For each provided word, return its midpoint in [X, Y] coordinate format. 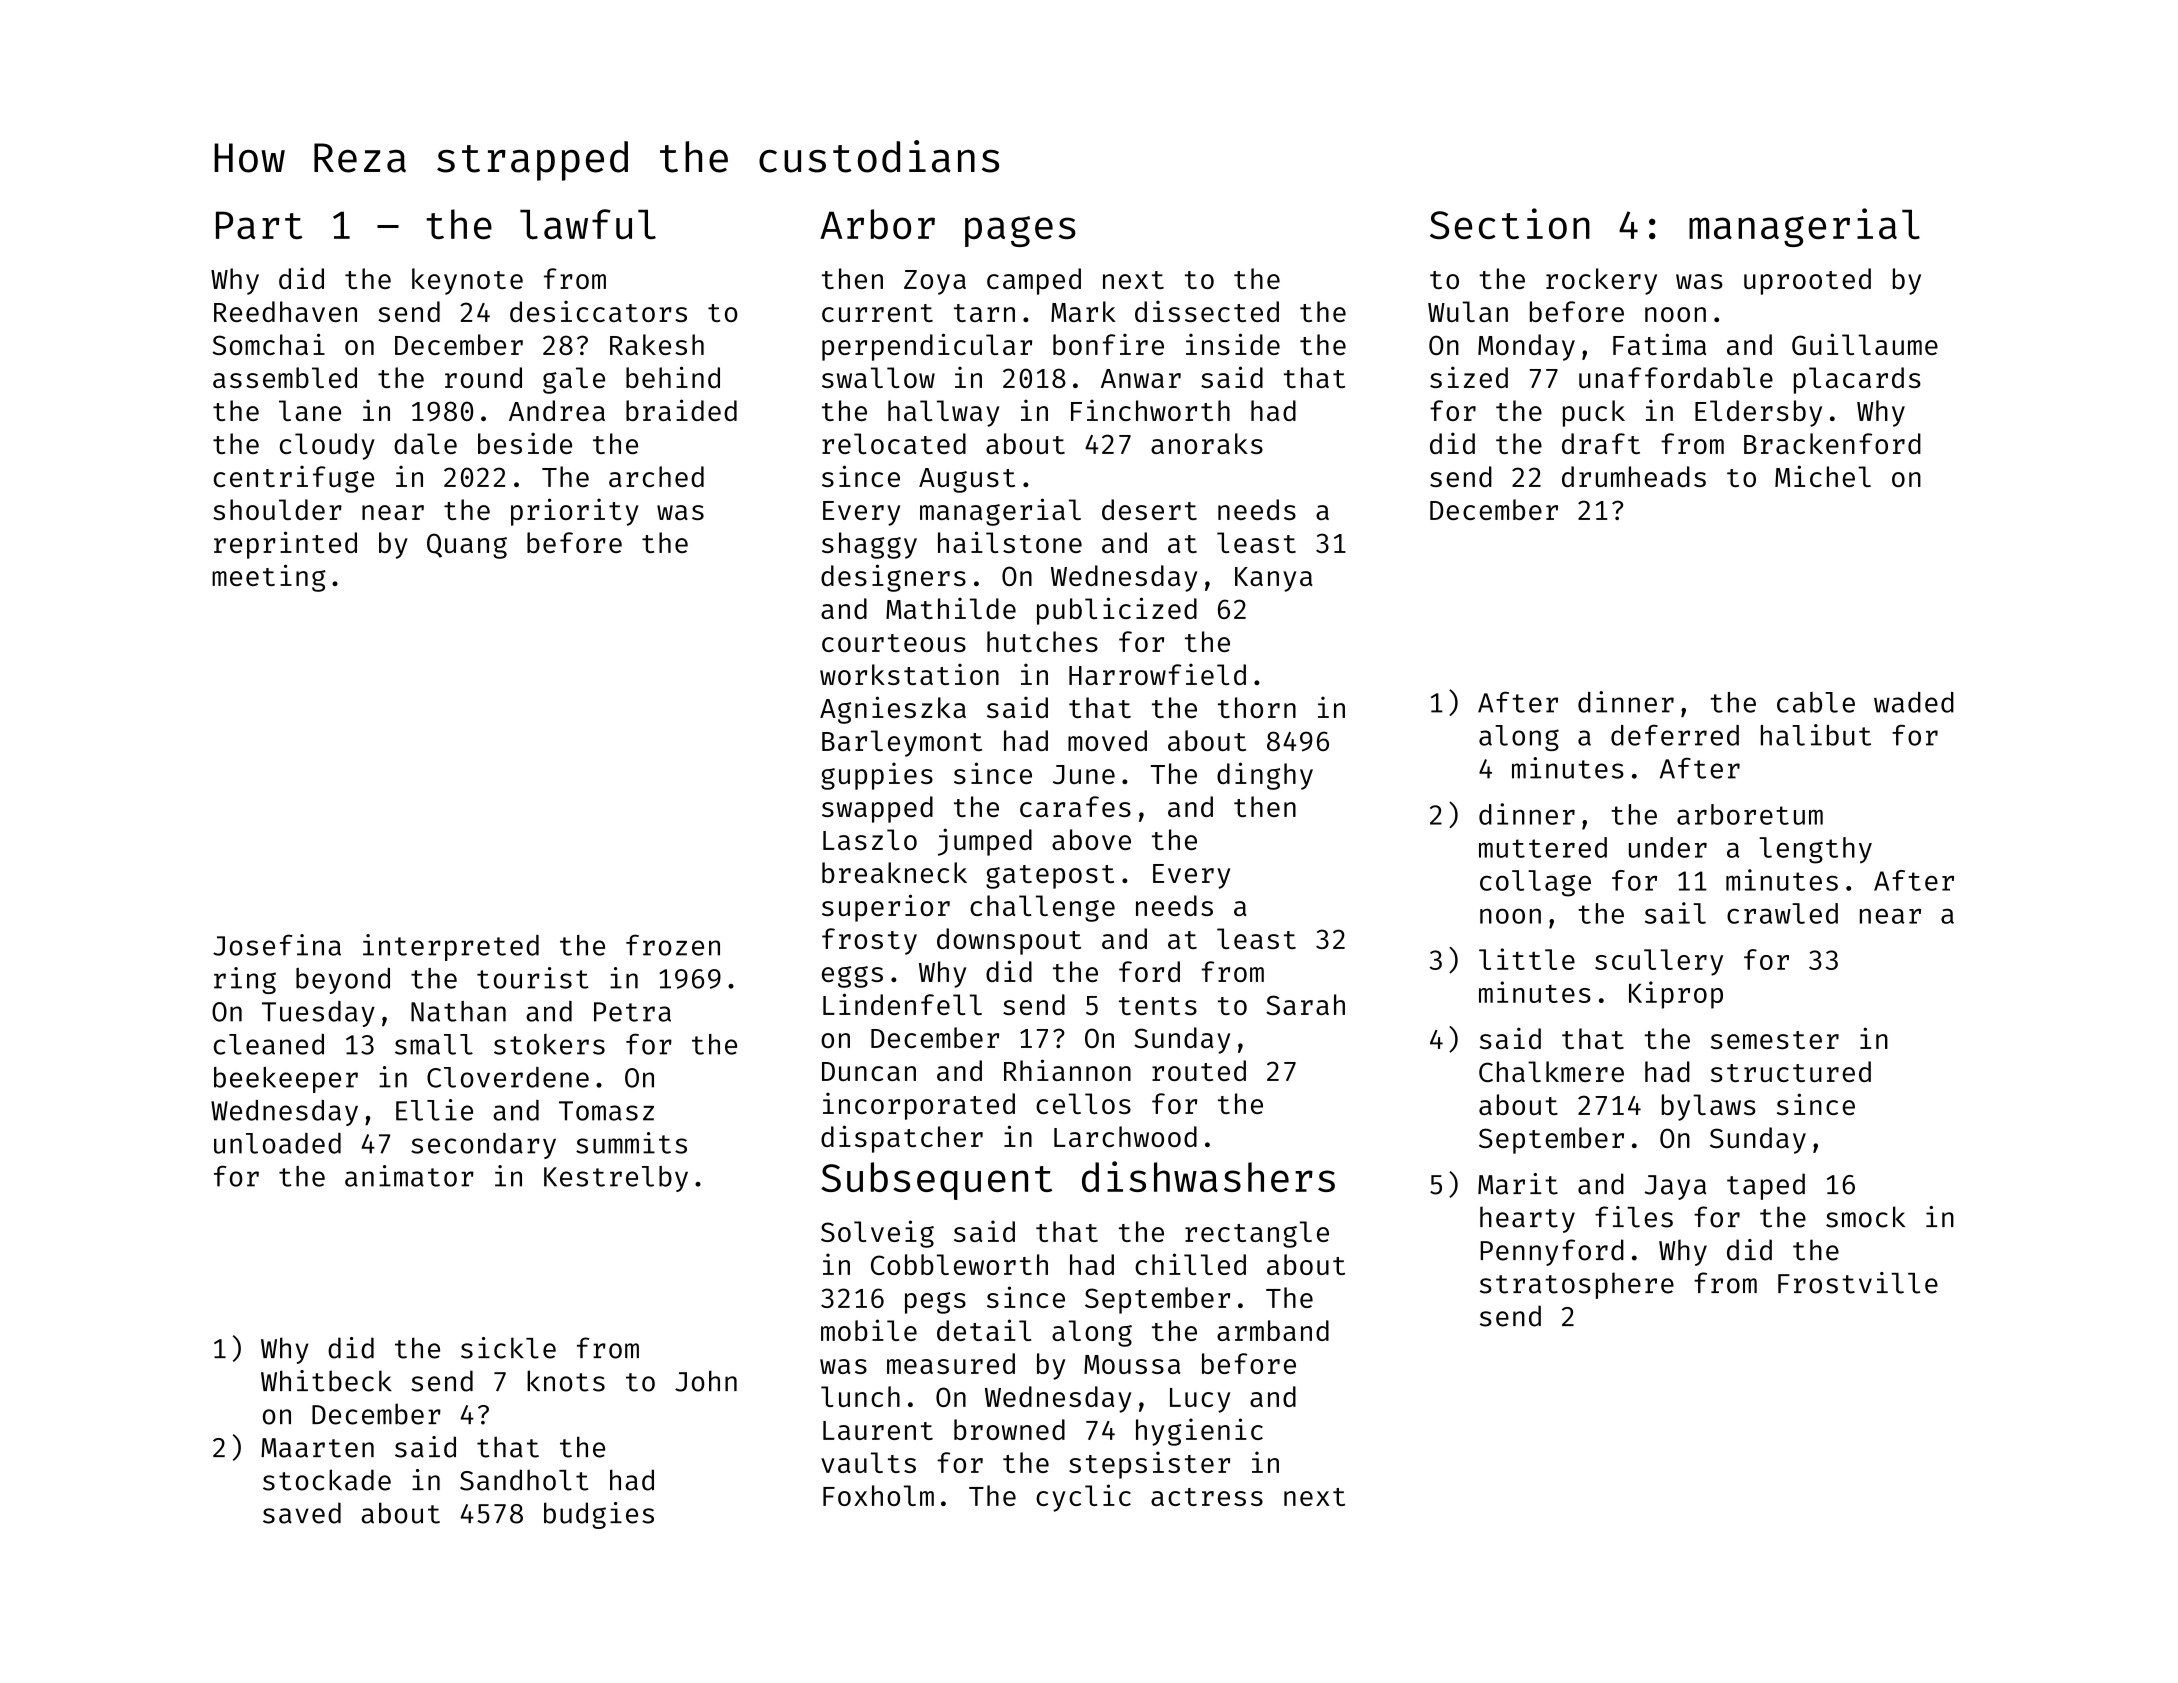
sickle [508, 1348]
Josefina [277, 945]
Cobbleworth [959, 1264]
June [1084, 774]
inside [1233, 344]
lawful [588, 224]
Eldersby [1758, 413]
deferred [1675, 735]
